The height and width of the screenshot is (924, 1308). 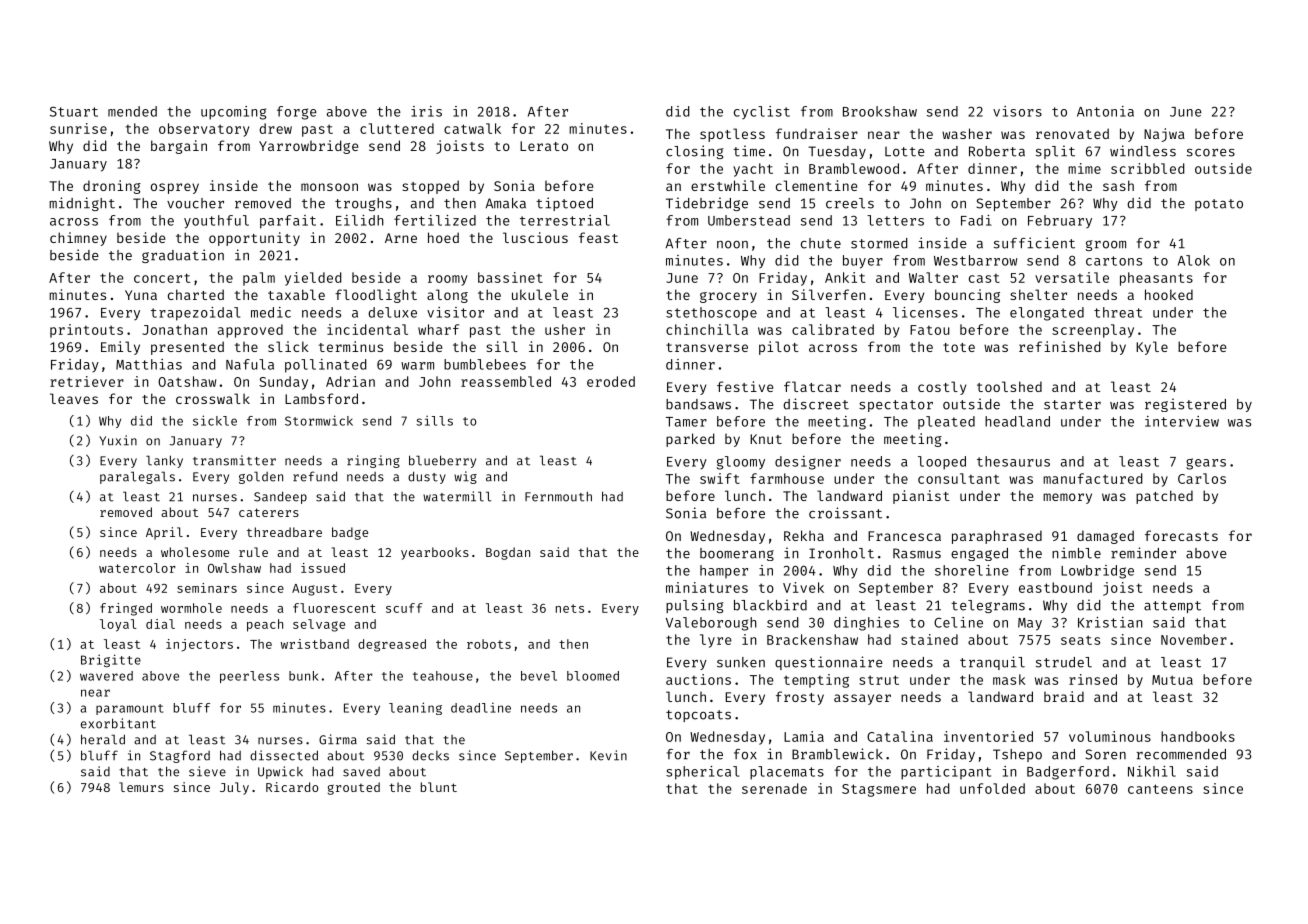 What do you see at coordinates (74, 398) in the screenshot?
I see `leaves` at bounding box center [74, 398].
